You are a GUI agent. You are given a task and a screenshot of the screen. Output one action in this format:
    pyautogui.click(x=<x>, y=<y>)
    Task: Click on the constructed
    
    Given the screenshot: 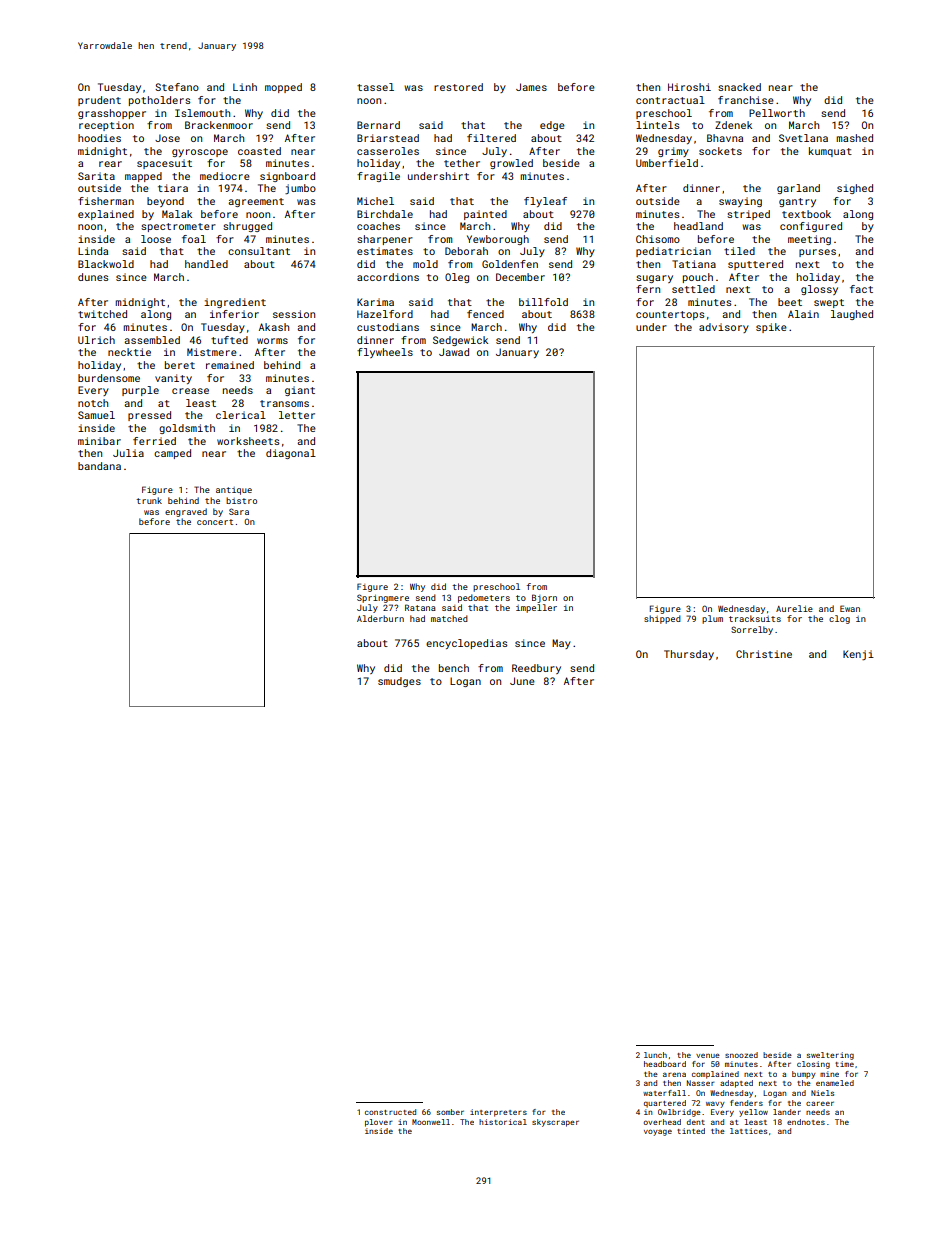 What is the action you would take?
    pyautogui.click(x=390, y=1112)
